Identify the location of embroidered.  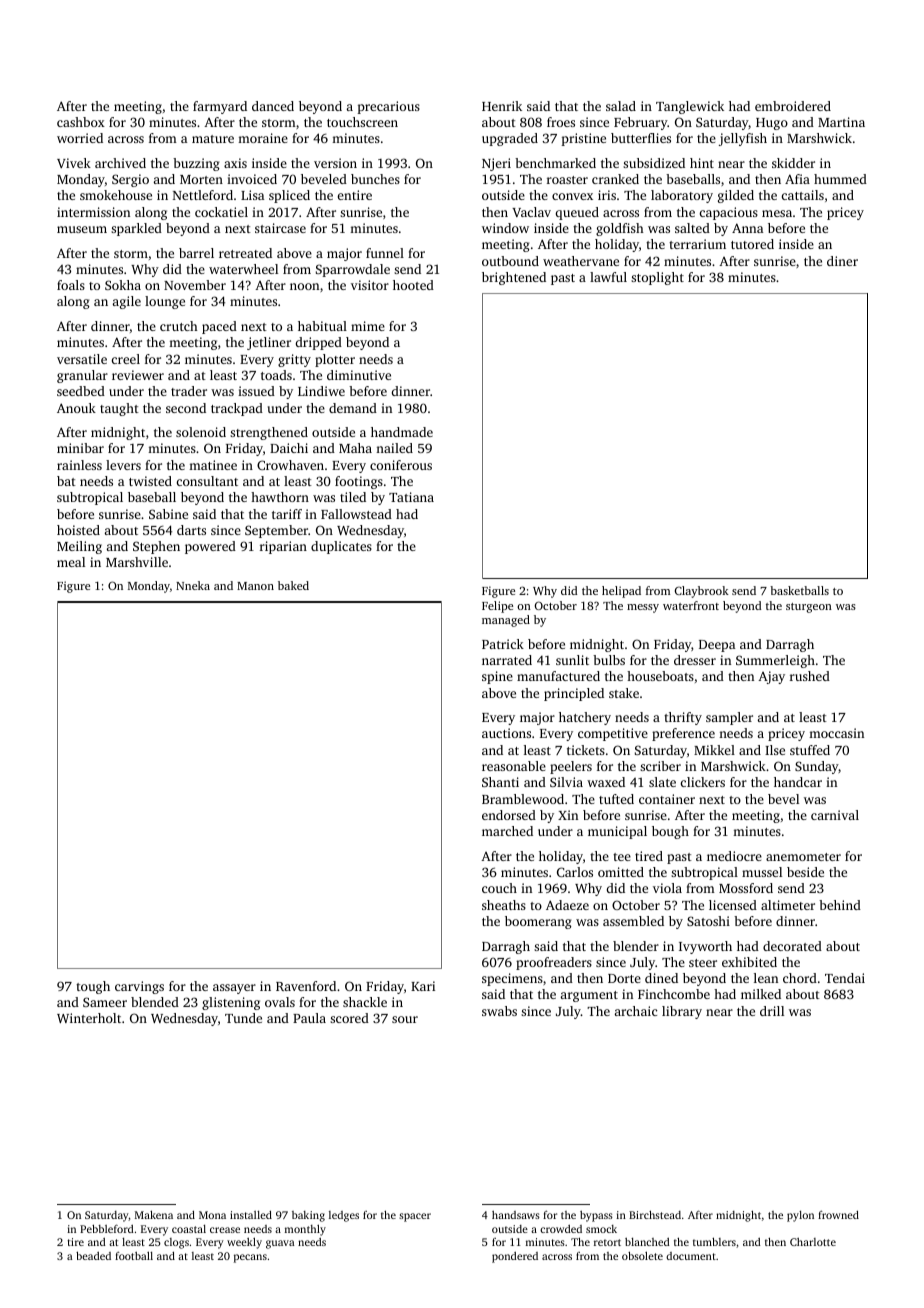
(793, 106).
